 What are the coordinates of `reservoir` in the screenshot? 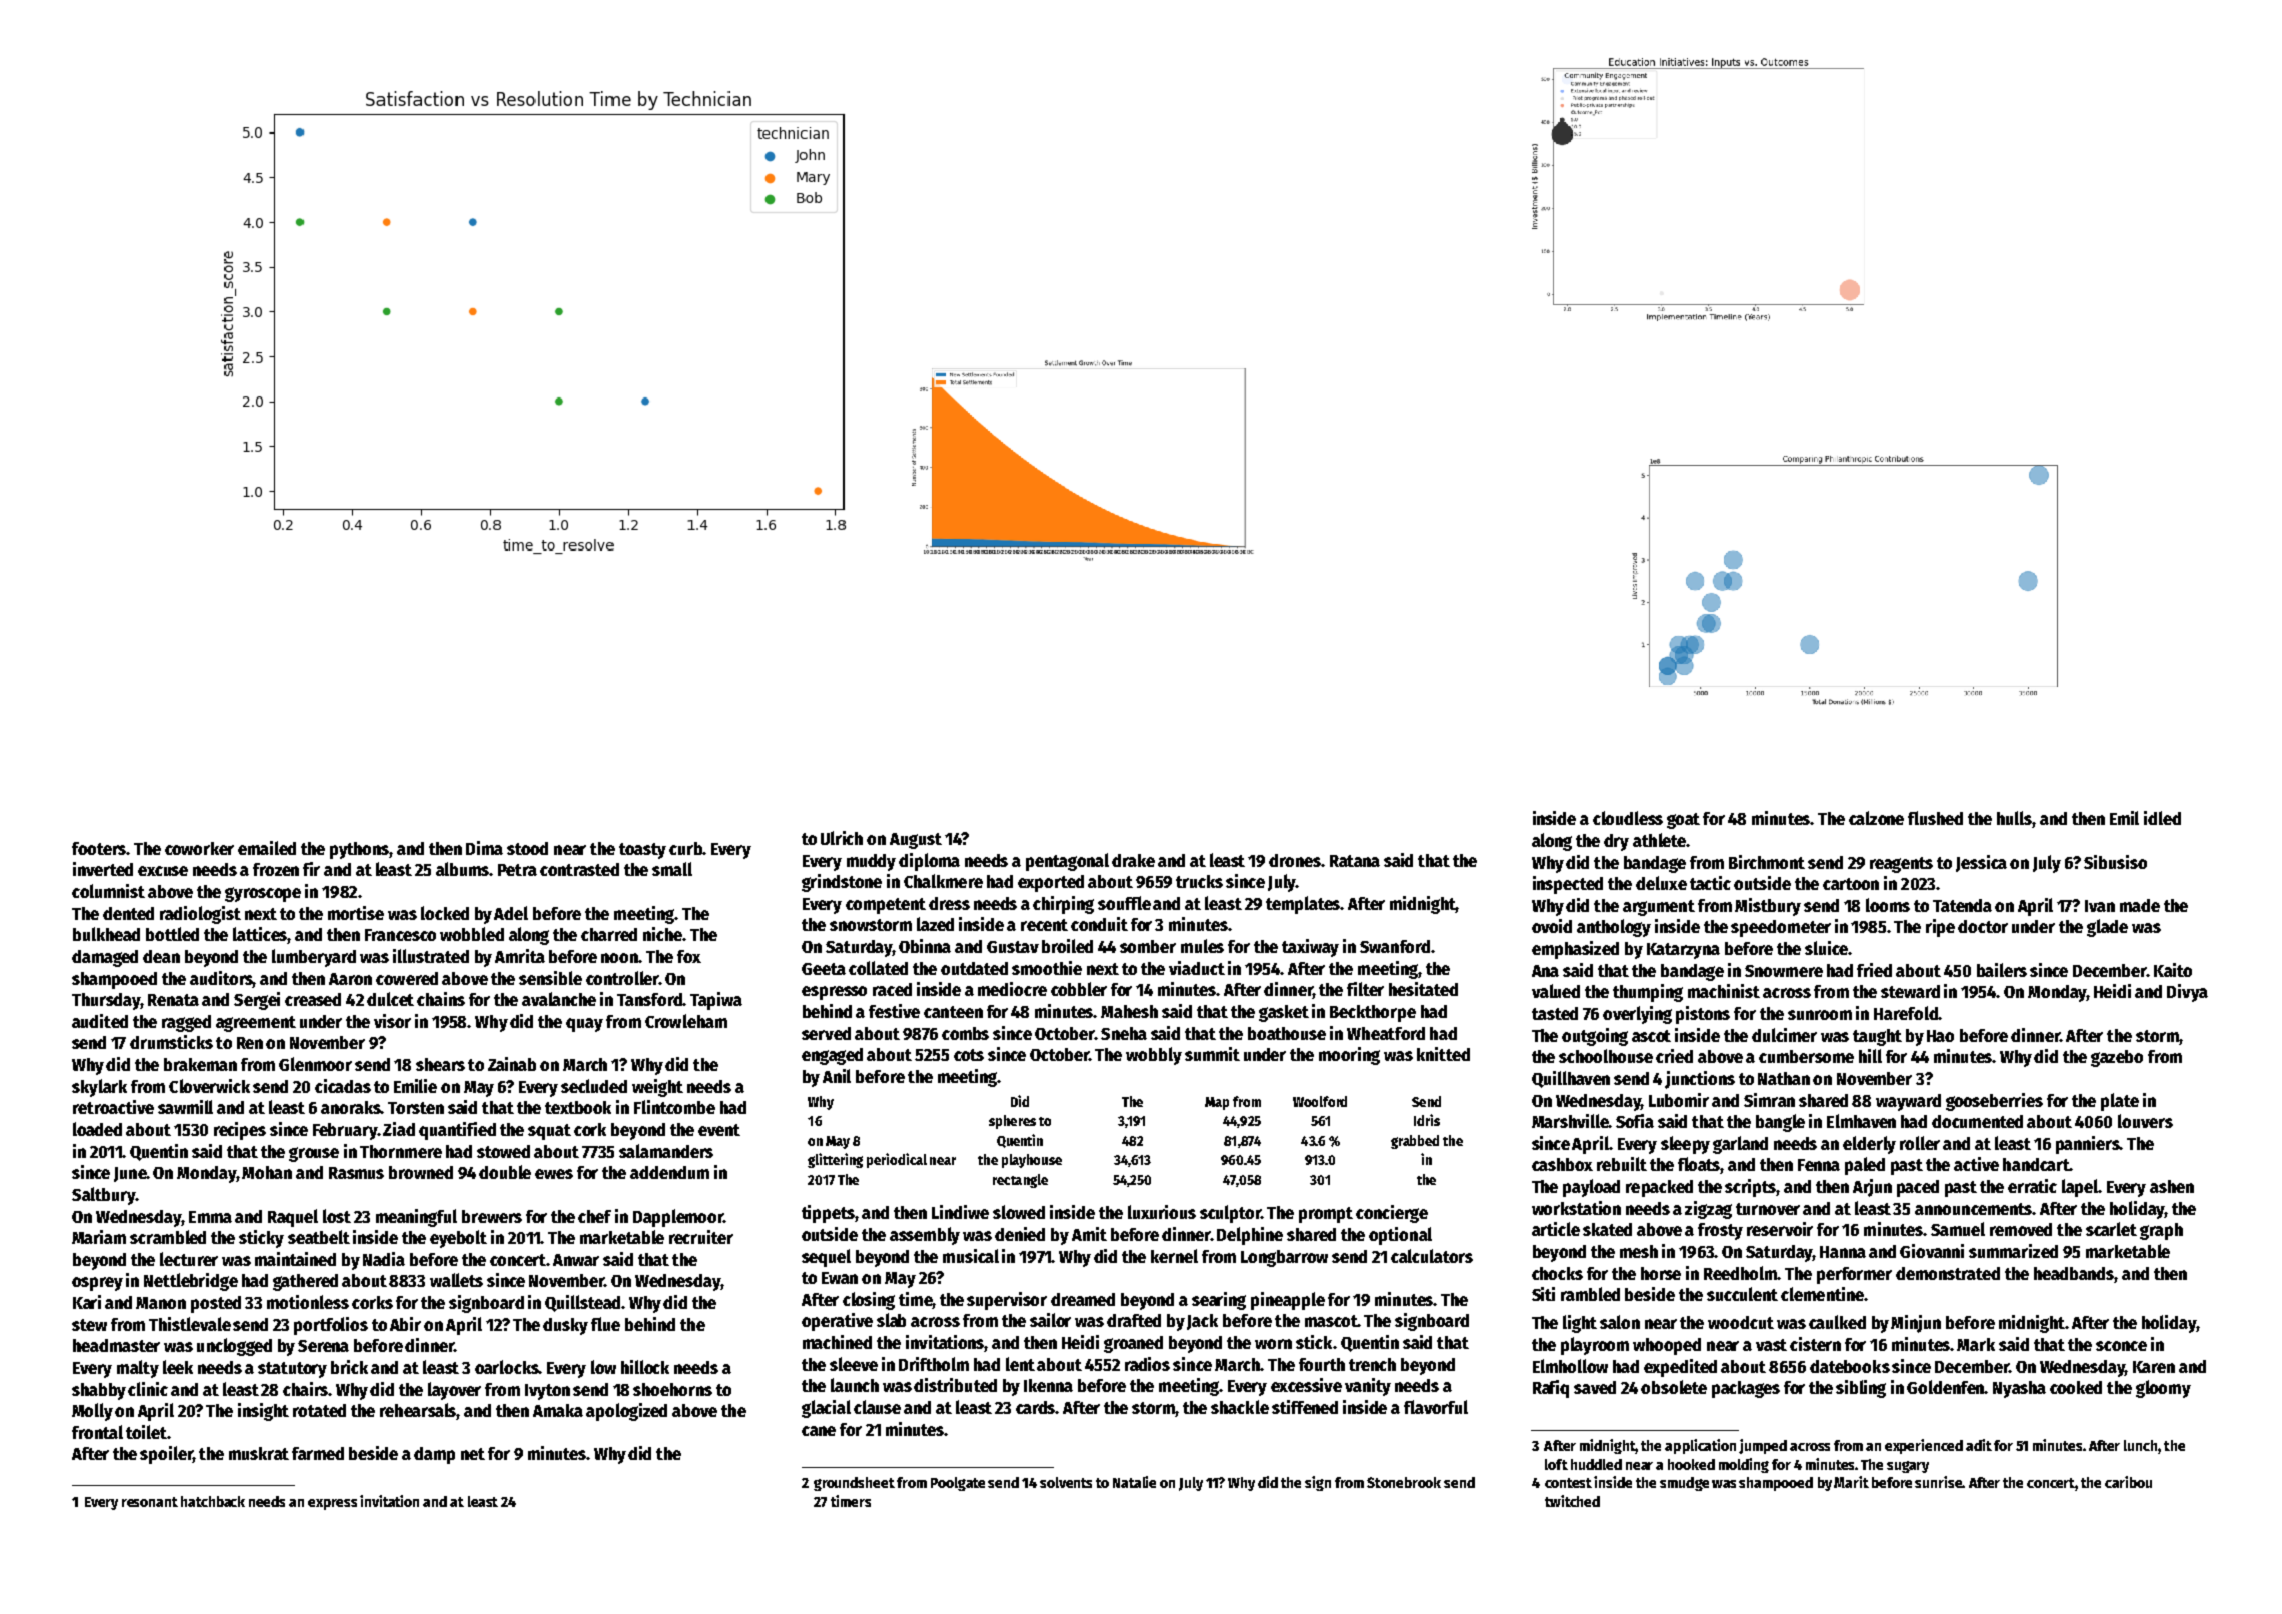 It's located at (1780, 1229).
